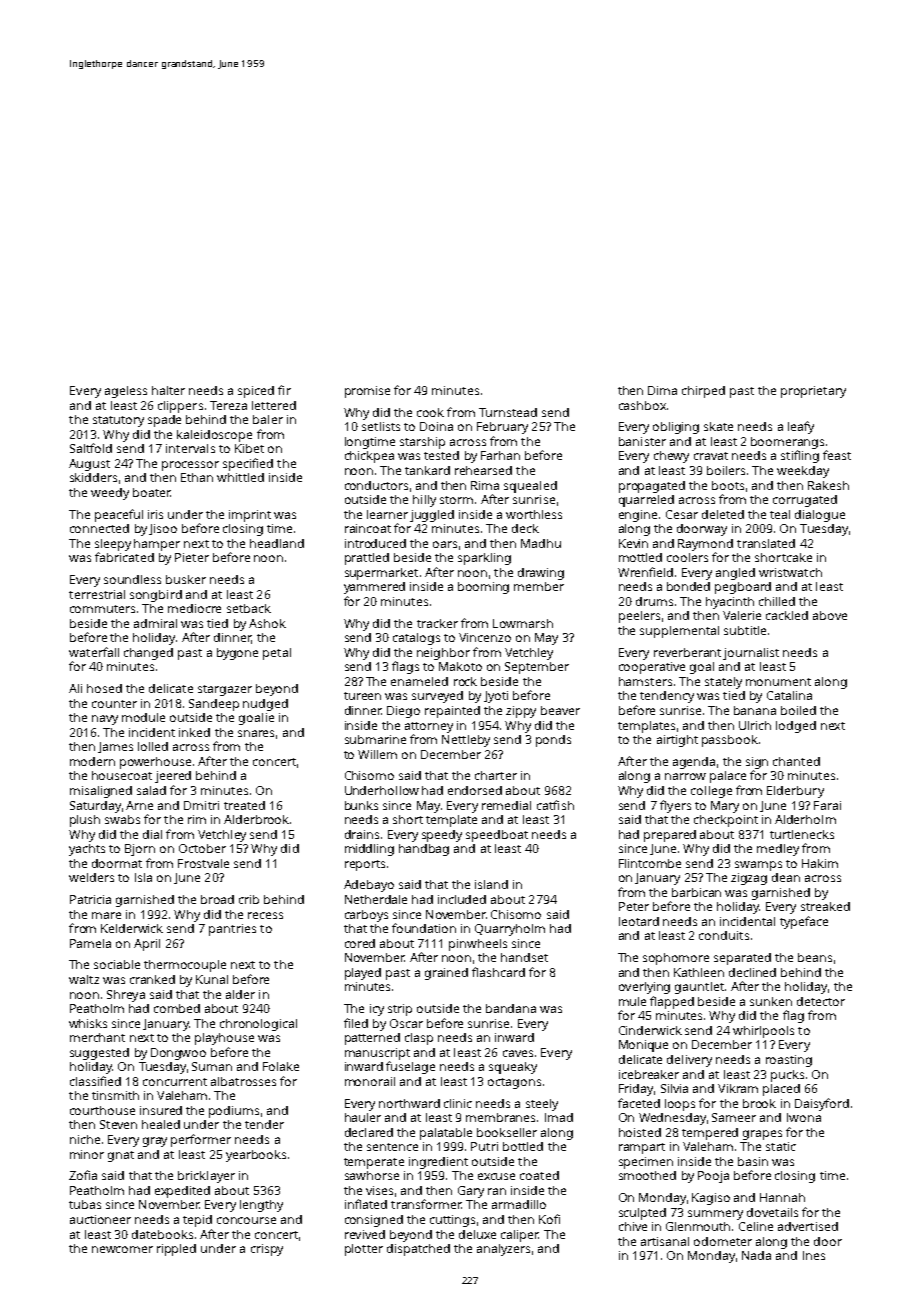 The height and width of the document is (1308, 924). I want to click on Hakim, so click(820, 863).
